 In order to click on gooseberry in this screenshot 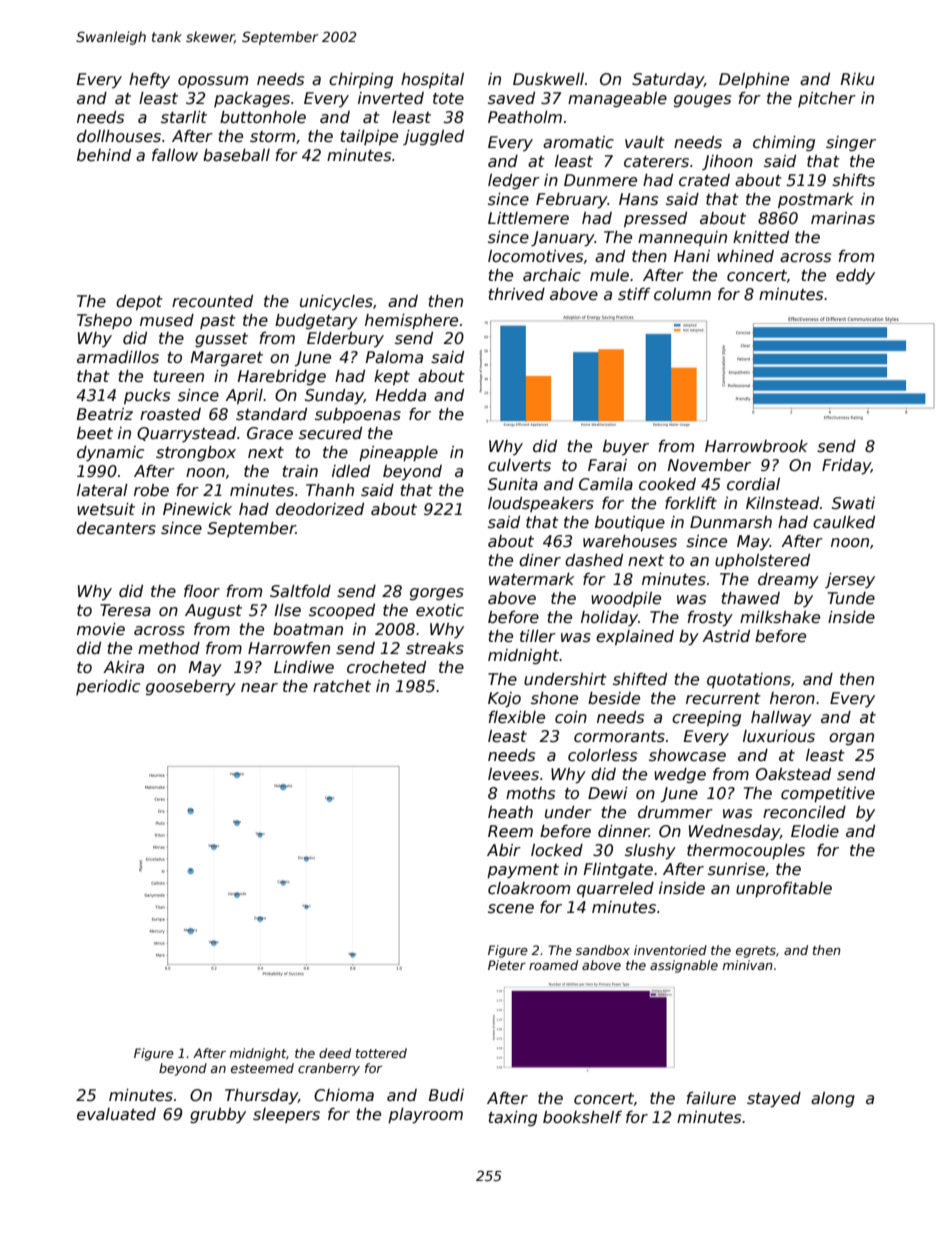, I will do `click(191, 688)`.
